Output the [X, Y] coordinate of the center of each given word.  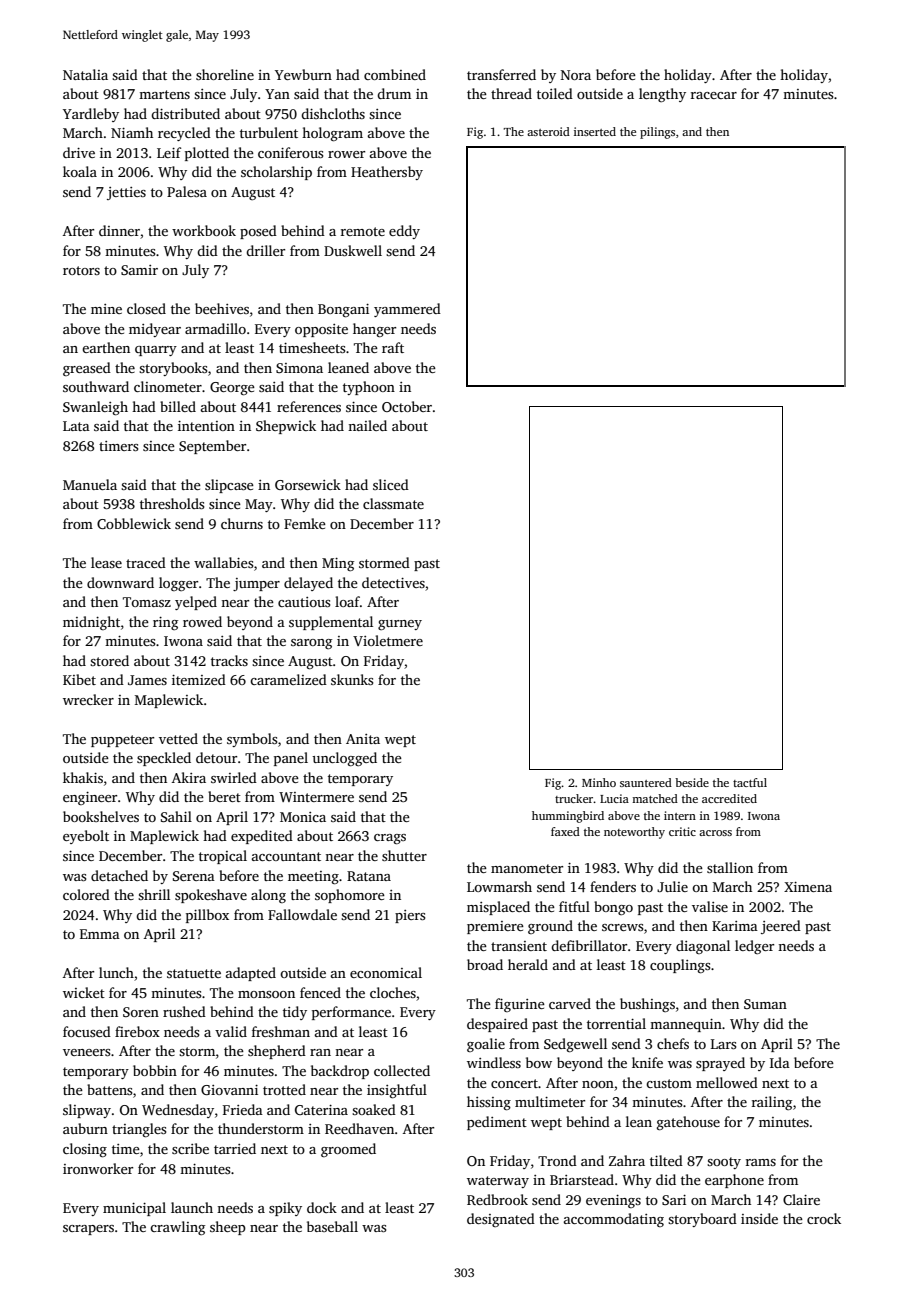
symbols [252, 740]
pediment [497, 1123]
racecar [714, 95]
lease [106, 562]
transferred [501, 74]
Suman [765, 1004]
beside [692, 782]
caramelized [288, 679]
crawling [177, 1228]
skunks [352, 679]
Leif [169, 152]
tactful [750, 782]
